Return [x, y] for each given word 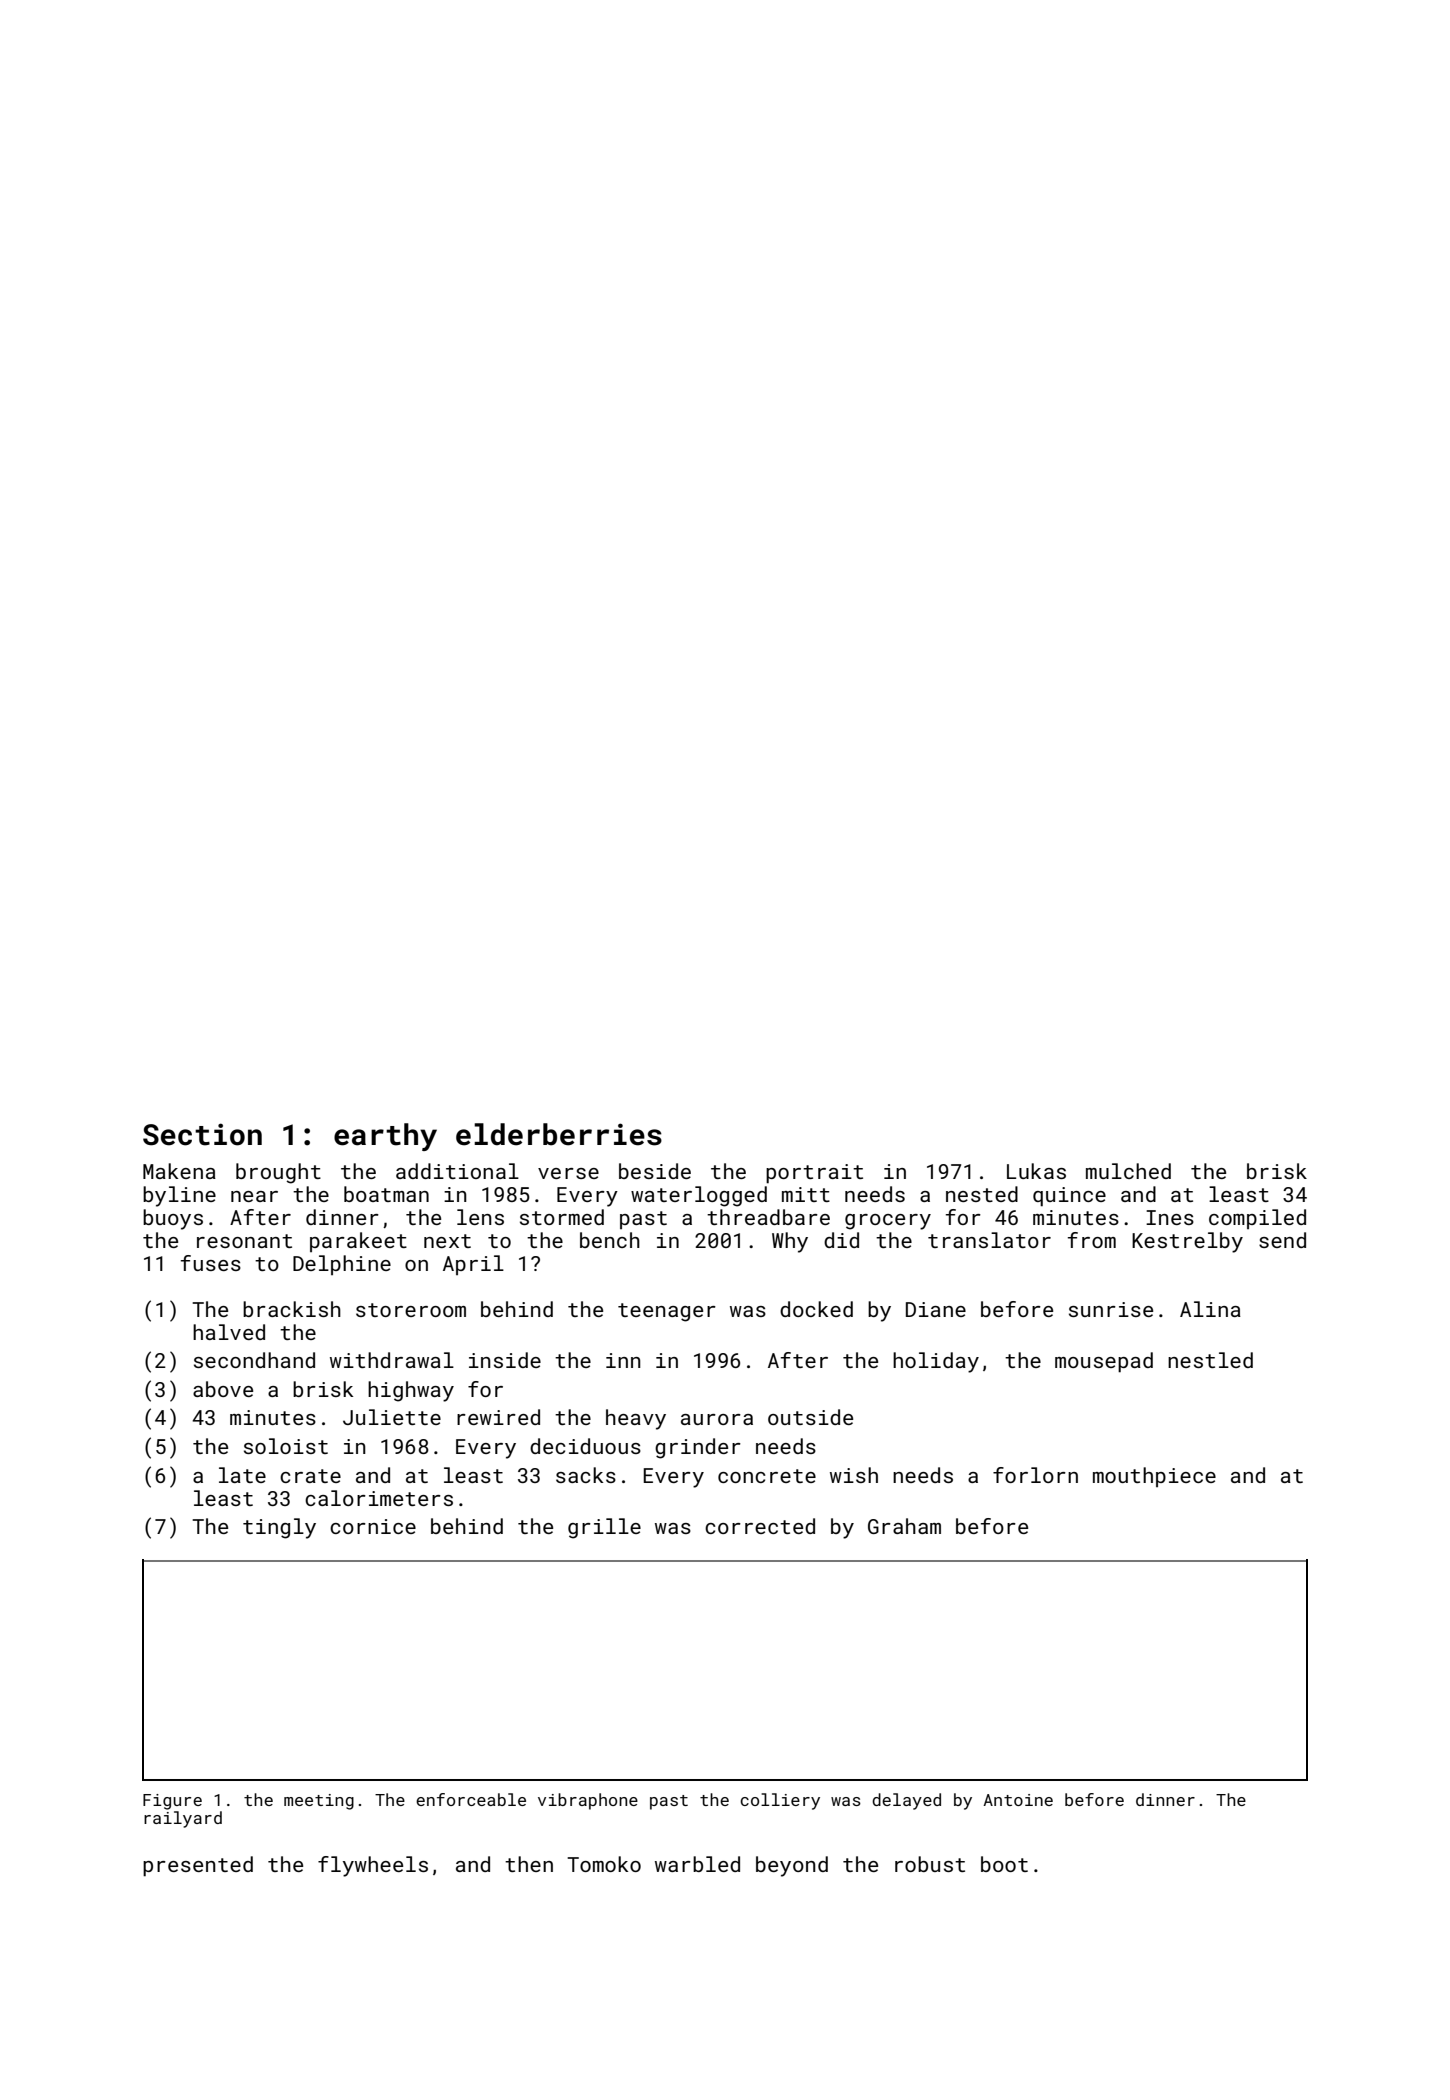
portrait [814, 1174]
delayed [906, 1801]
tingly [279, 1528]
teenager [667, 1312]
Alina [1210, 1309]
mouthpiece [1154, 1477]
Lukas [1036, 1171]
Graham [904, 1526]
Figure [172, 1802]
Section [202, 1134]
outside [810, 1417]
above [223, 1389]
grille [604, 1528]
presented [198, 1866]
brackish [292, 1309]
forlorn [1035, 1475]
